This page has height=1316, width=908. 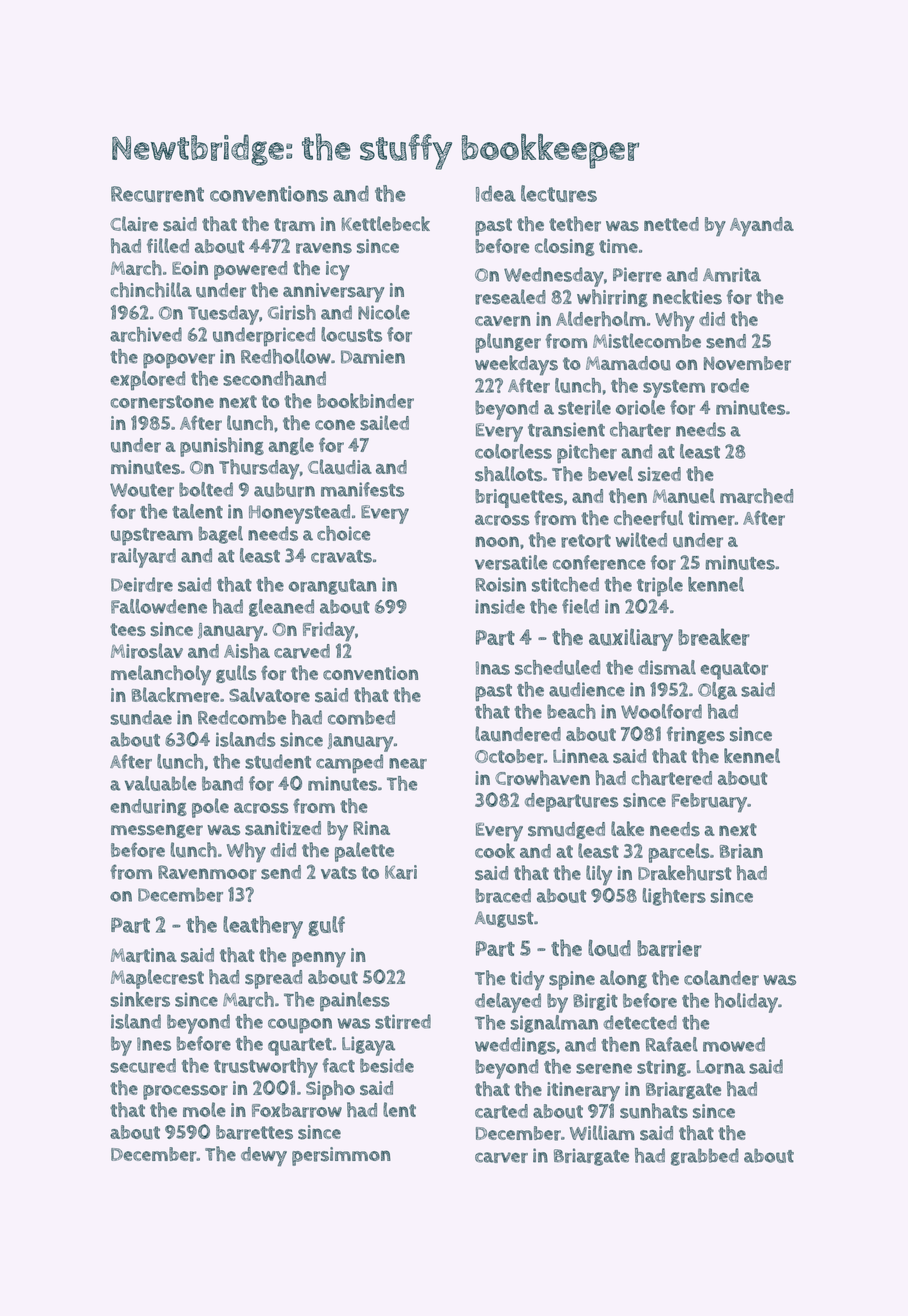 What do you see at coordinates (542, 778) in the page?
I see `Crowhaven` at bounding box center [542, 778].
